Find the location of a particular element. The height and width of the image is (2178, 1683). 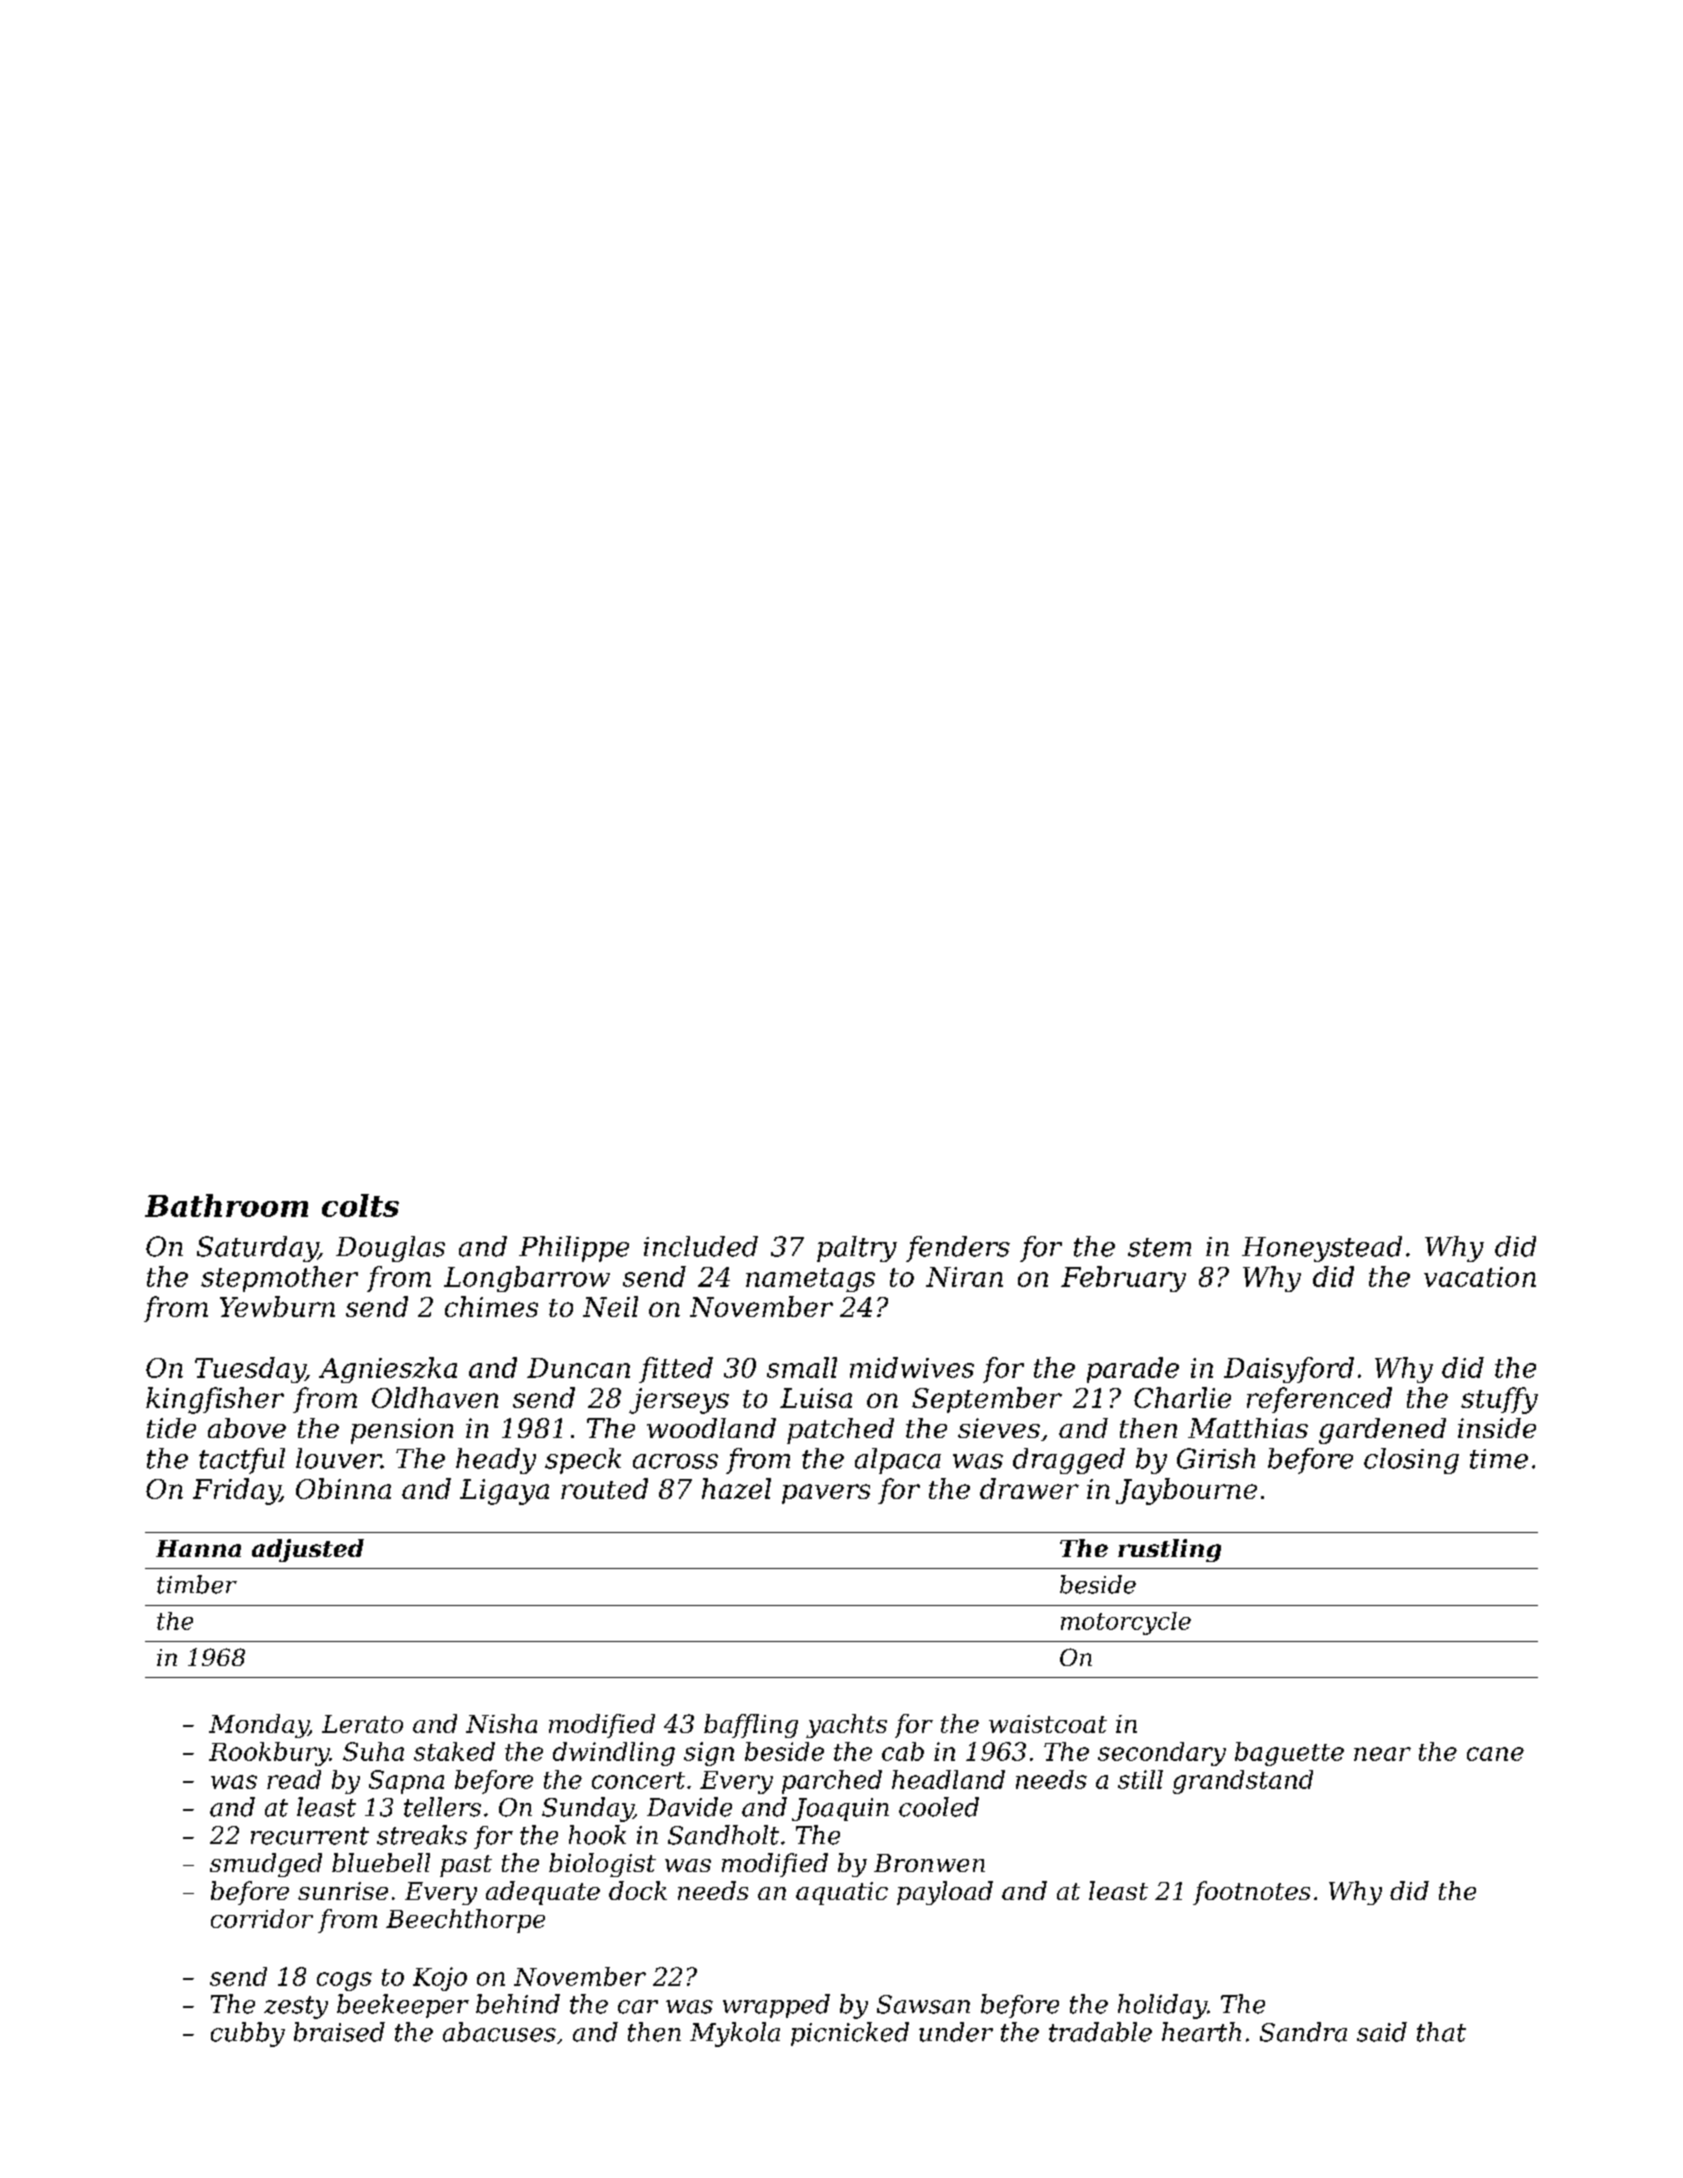

fenders is located at coordinates (958, 1249).
